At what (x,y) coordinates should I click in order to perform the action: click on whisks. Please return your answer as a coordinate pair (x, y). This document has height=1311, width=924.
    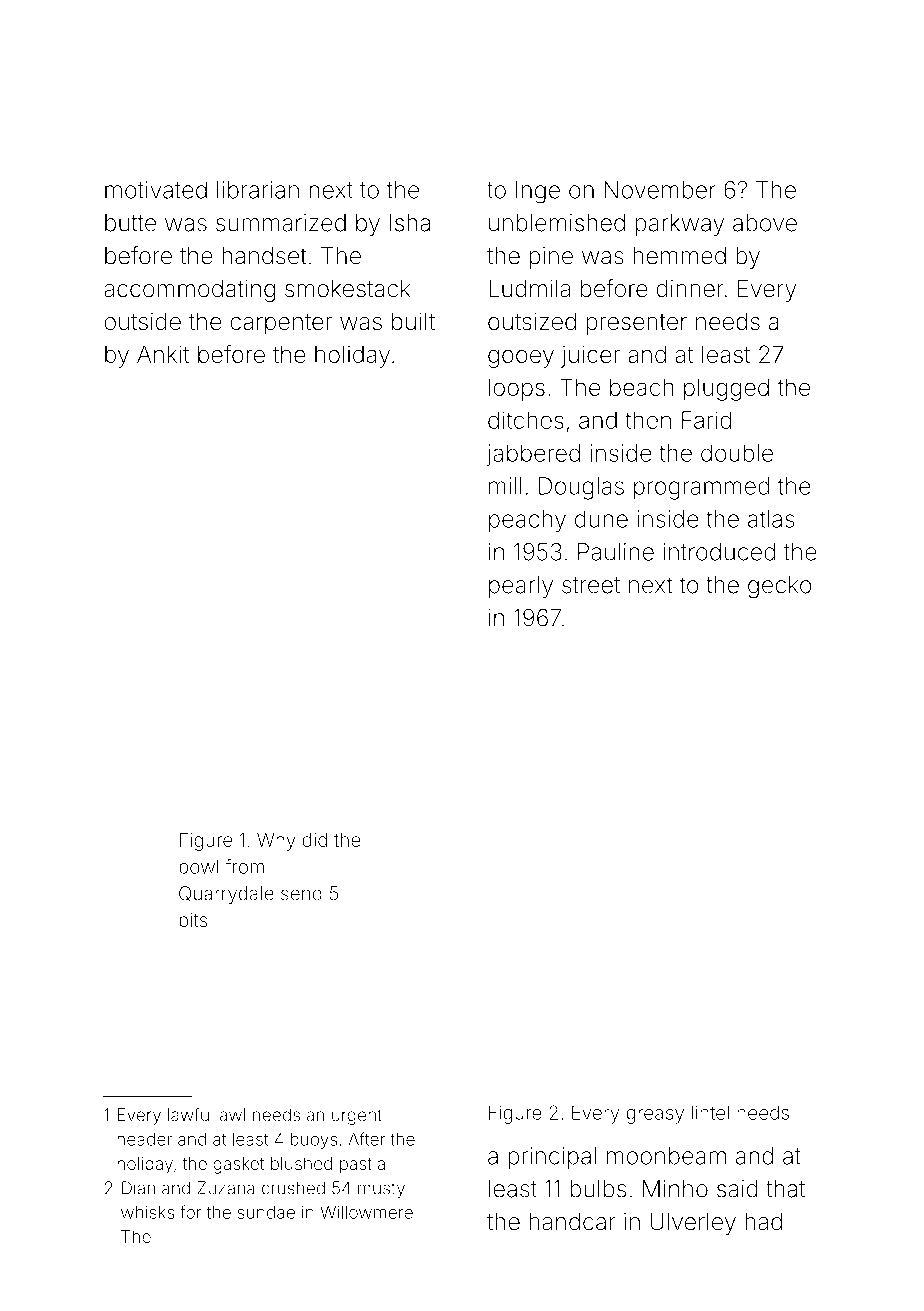
    Looking at the image, I should click on (147, 1212).
